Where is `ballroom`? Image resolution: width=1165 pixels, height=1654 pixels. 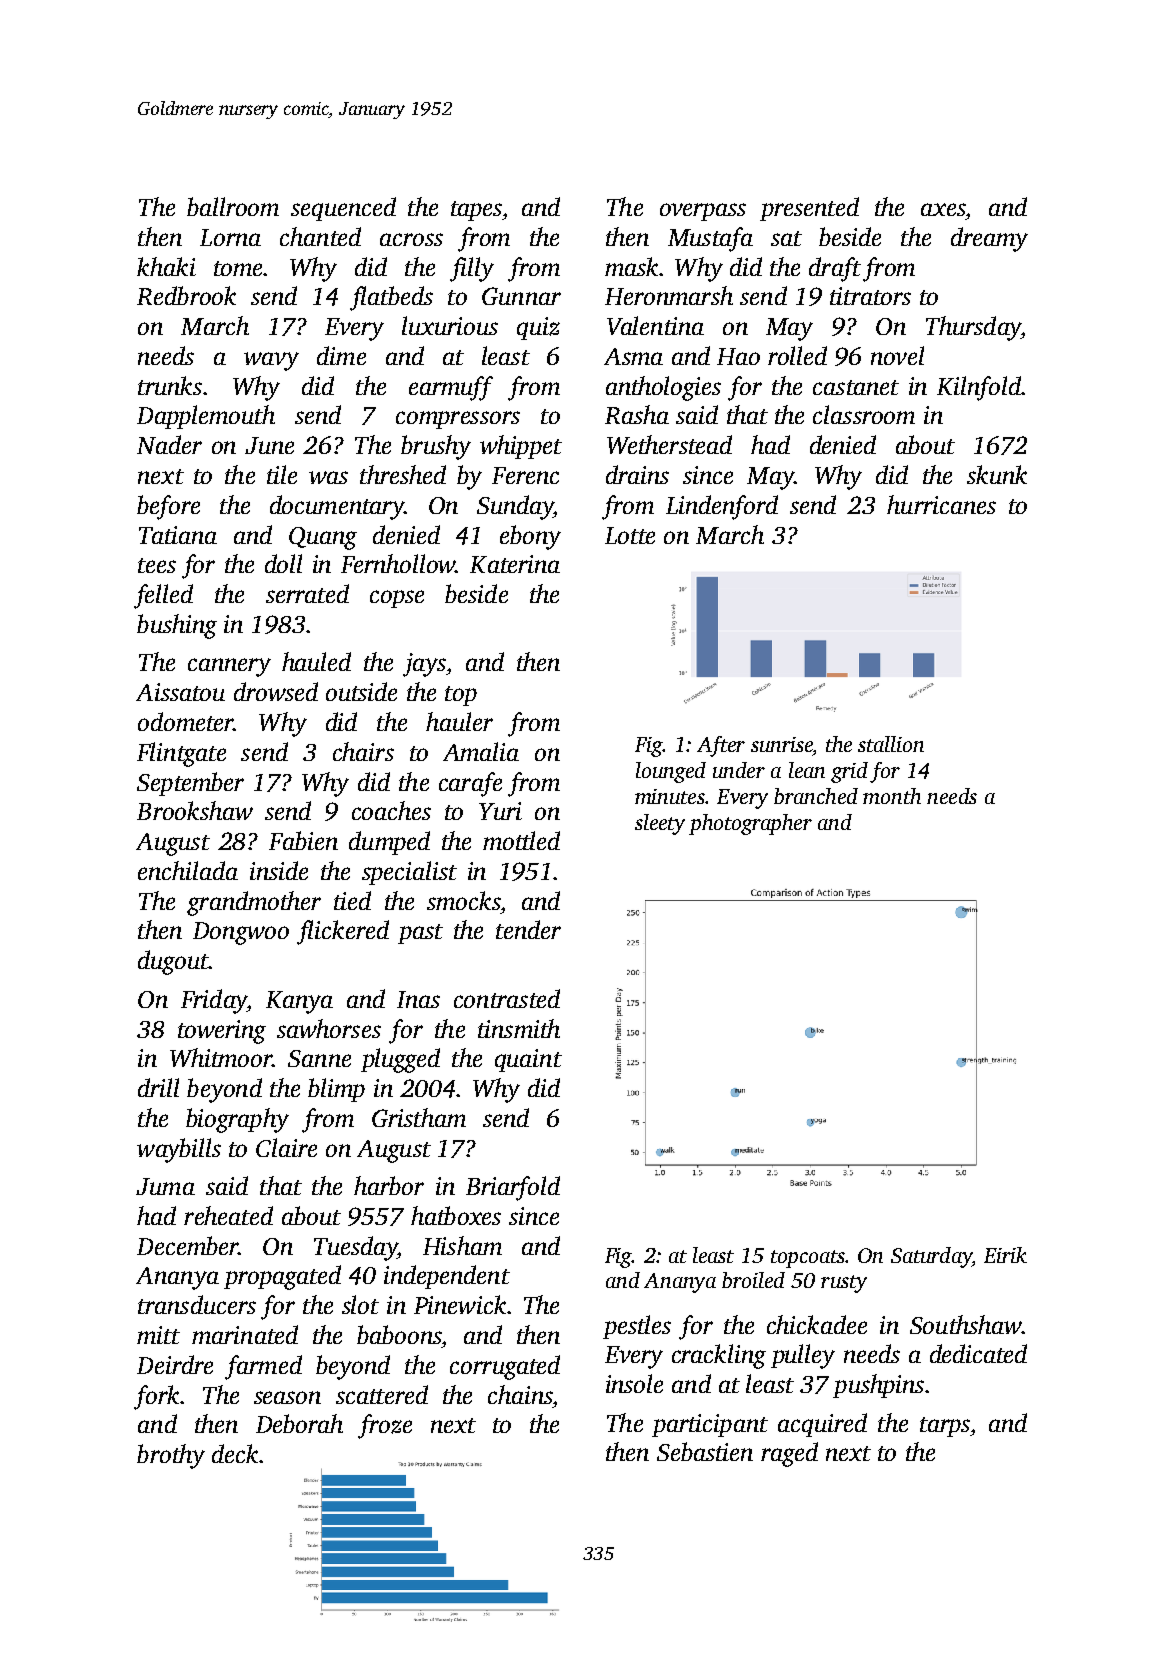
ballroom is located at coordinates (233, 206).
